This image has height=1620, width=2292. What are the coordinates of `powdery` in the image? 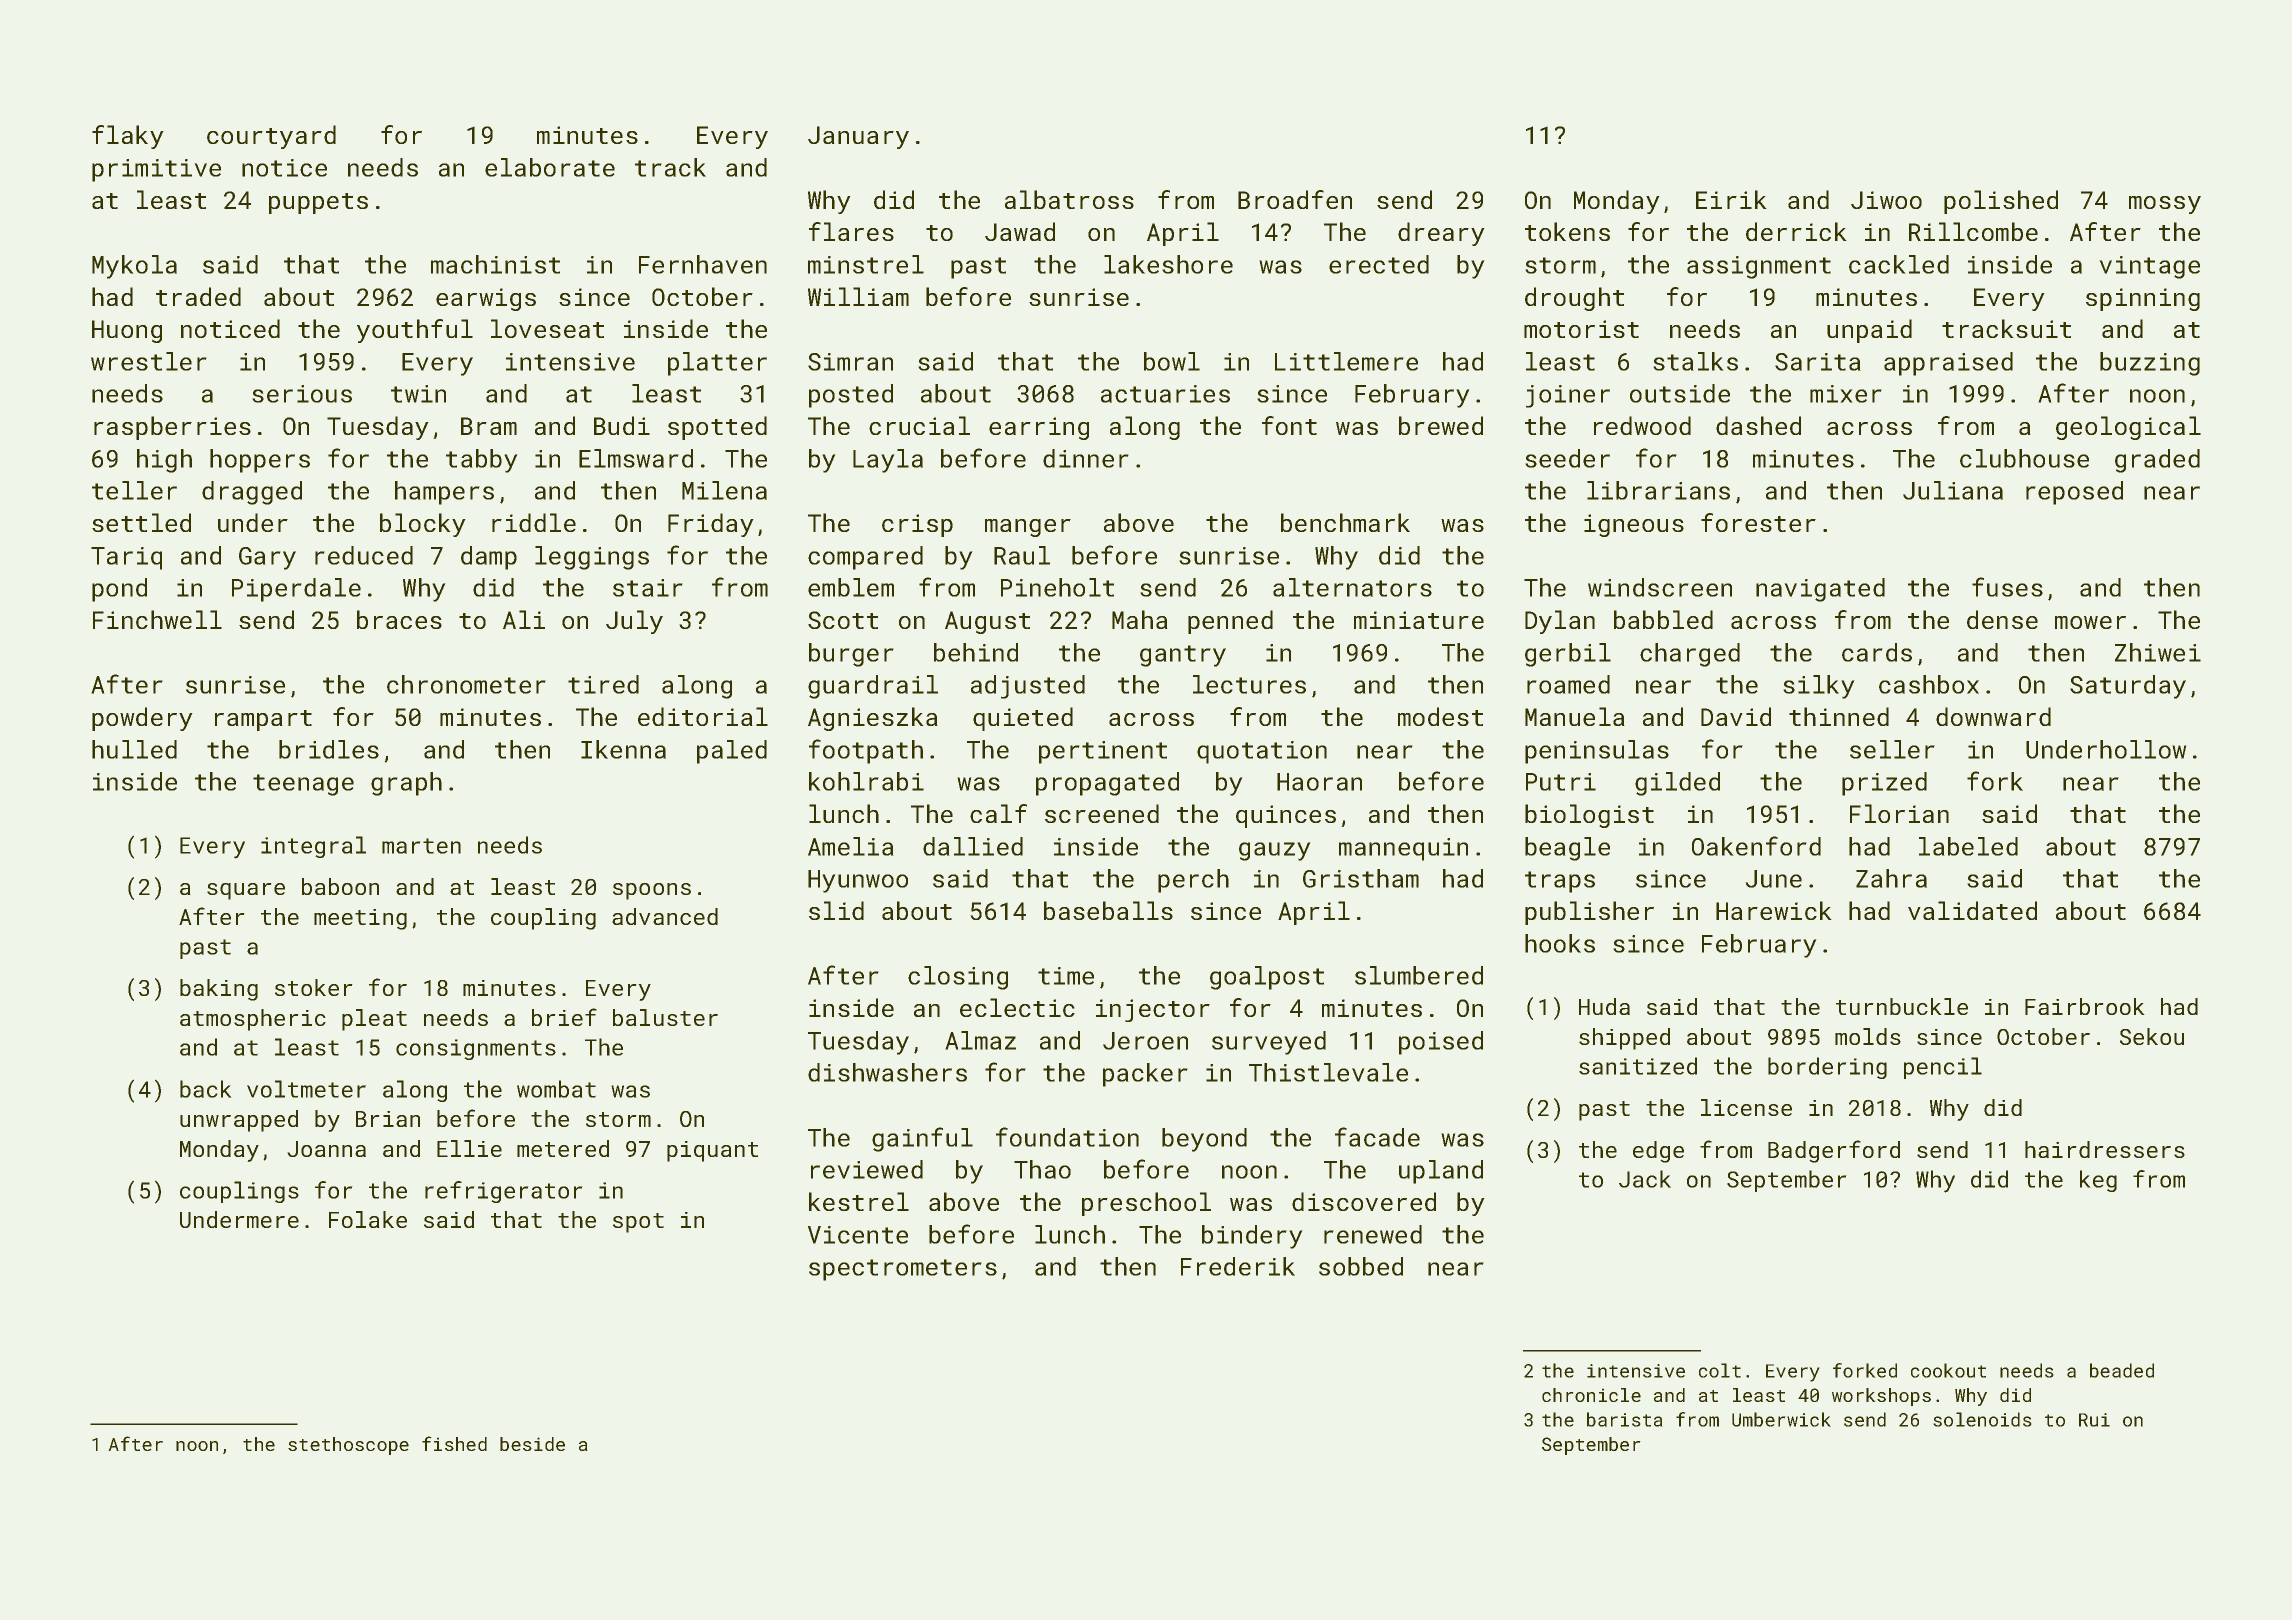 It's located at (142, 719).
